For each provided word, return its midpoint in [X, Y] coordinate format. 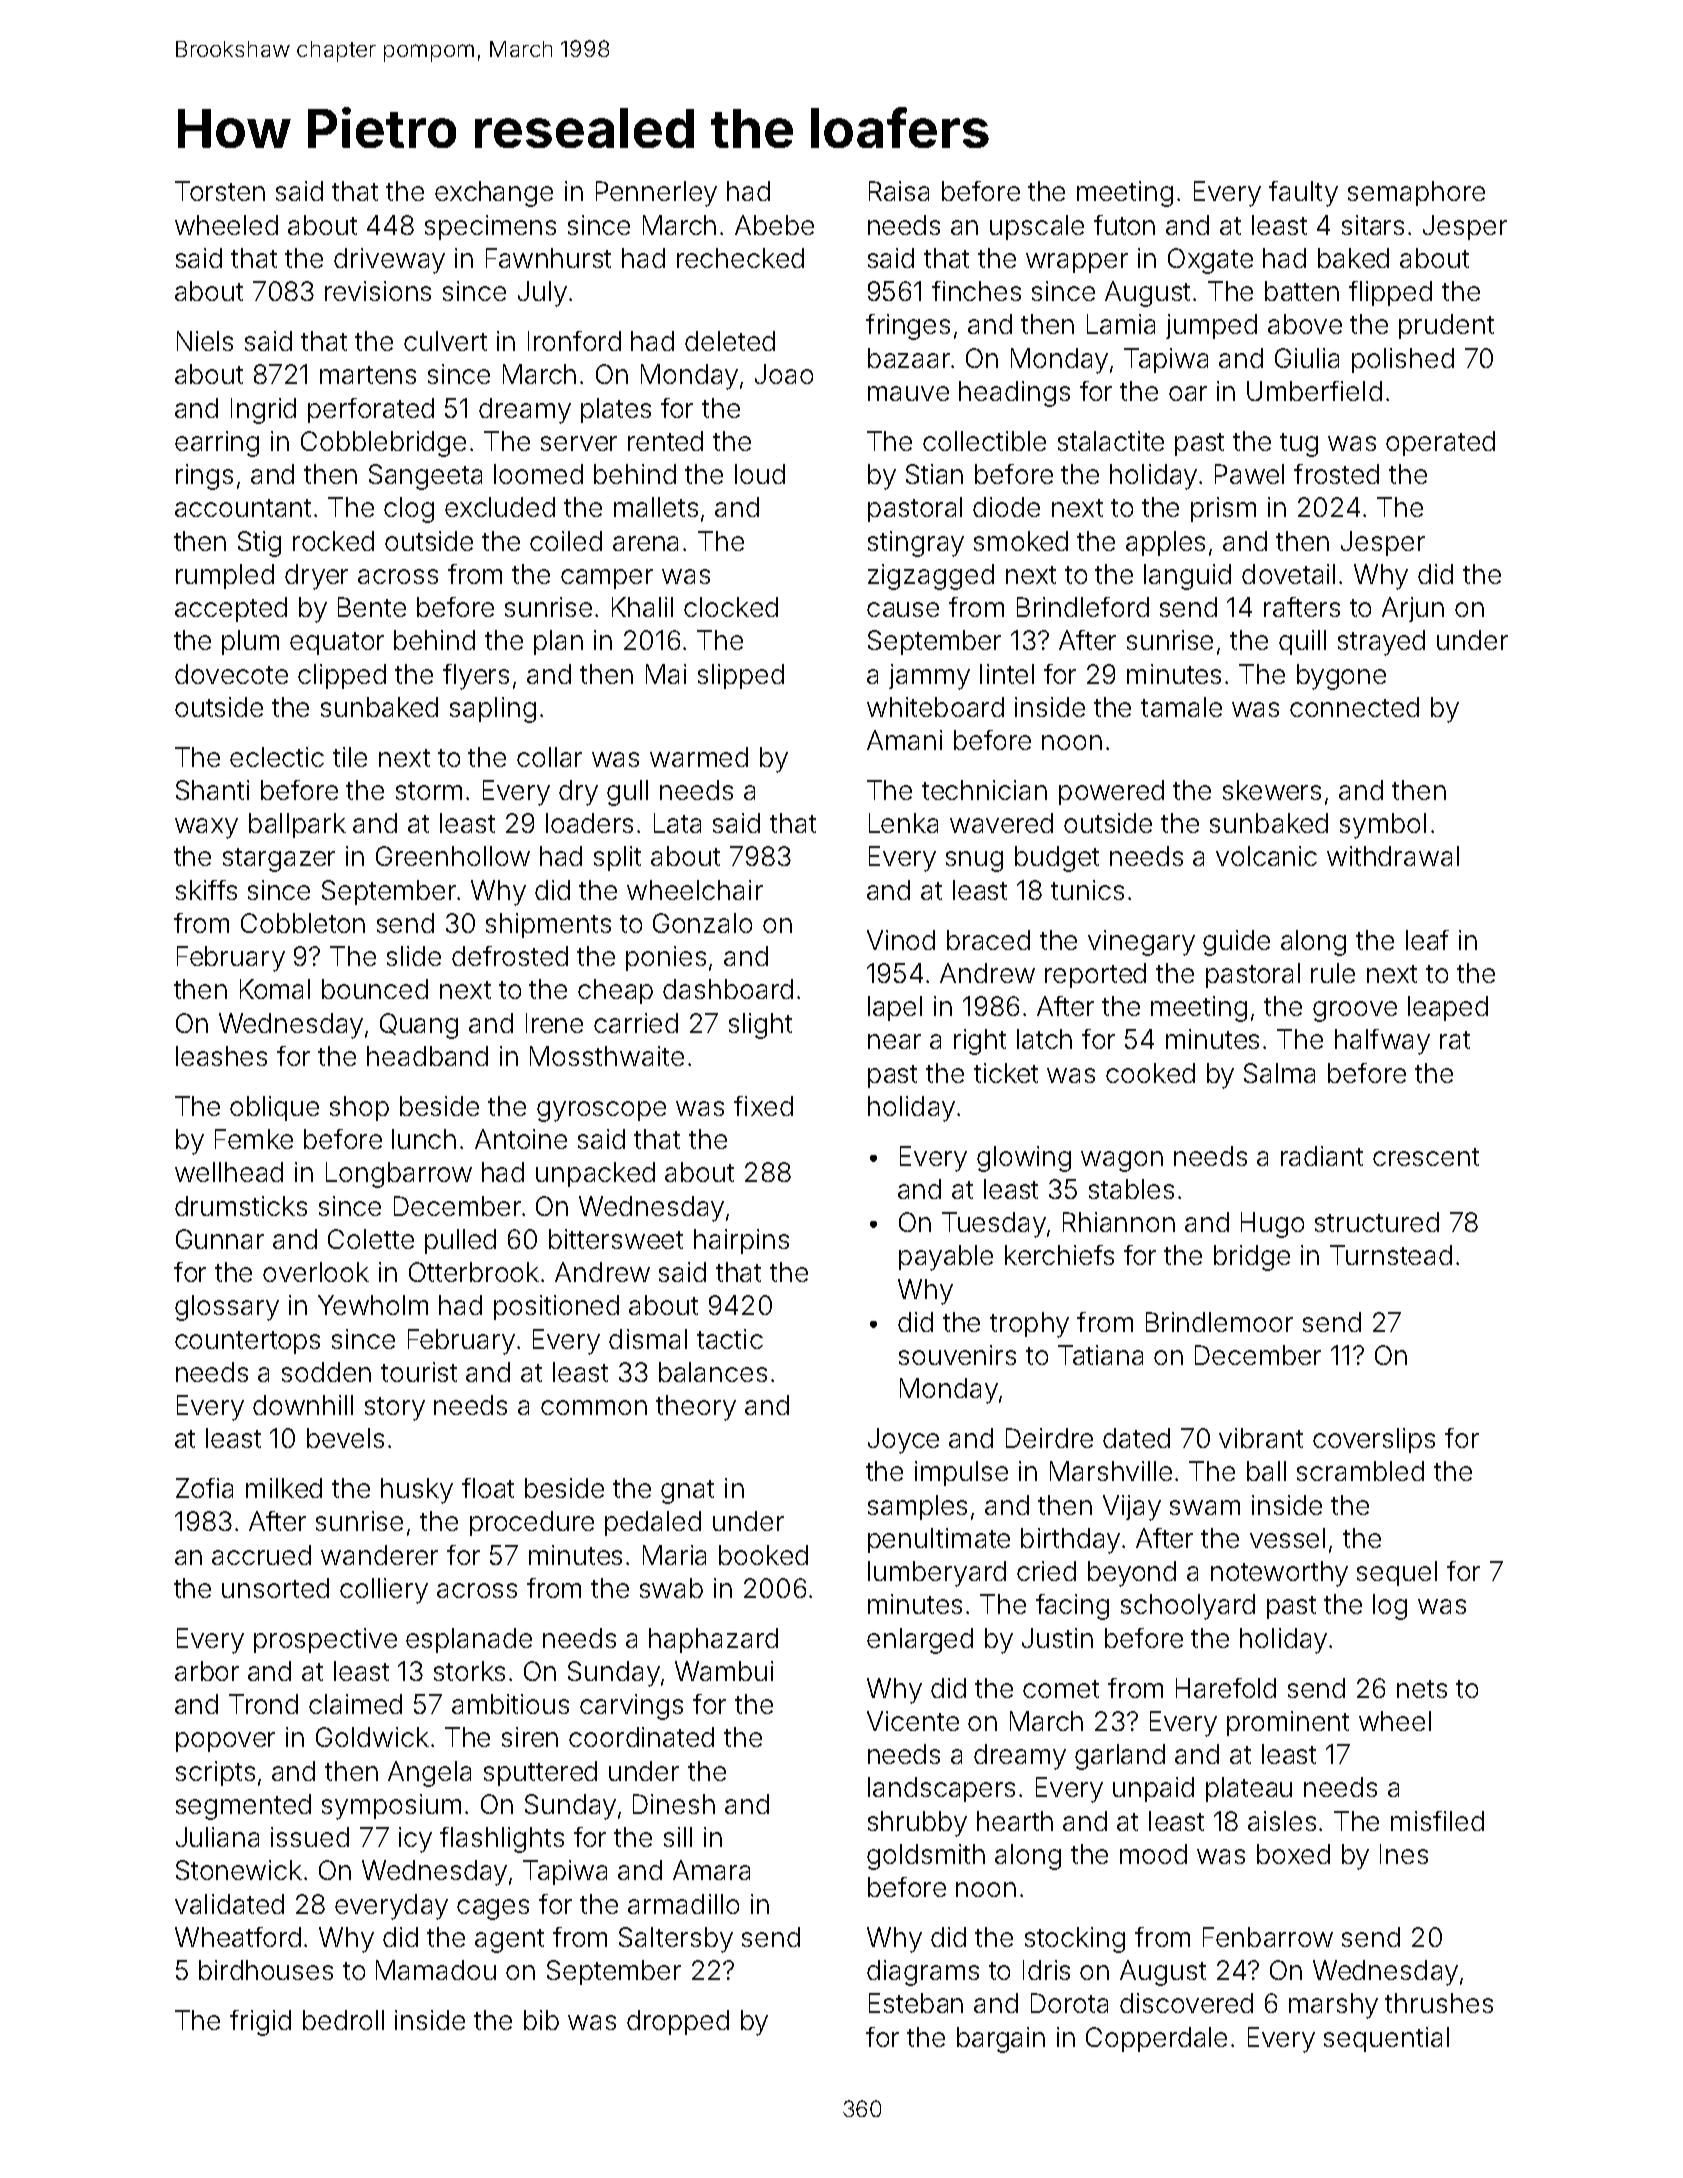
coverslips [1374, 1440]
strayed [1381, 643]
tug [1299, 445]
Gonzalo [702, 923]
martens [368, 375]
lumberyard [937, 1574]
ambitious [510, 1704]
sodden [326, 1372]
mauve [908, 393]
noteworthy [1279, 1574]
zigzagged [931, 577]
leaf [1427, 940]
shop [359, 1108]
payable [946, 1258]
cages [493, 1909]
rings [204, 477]
